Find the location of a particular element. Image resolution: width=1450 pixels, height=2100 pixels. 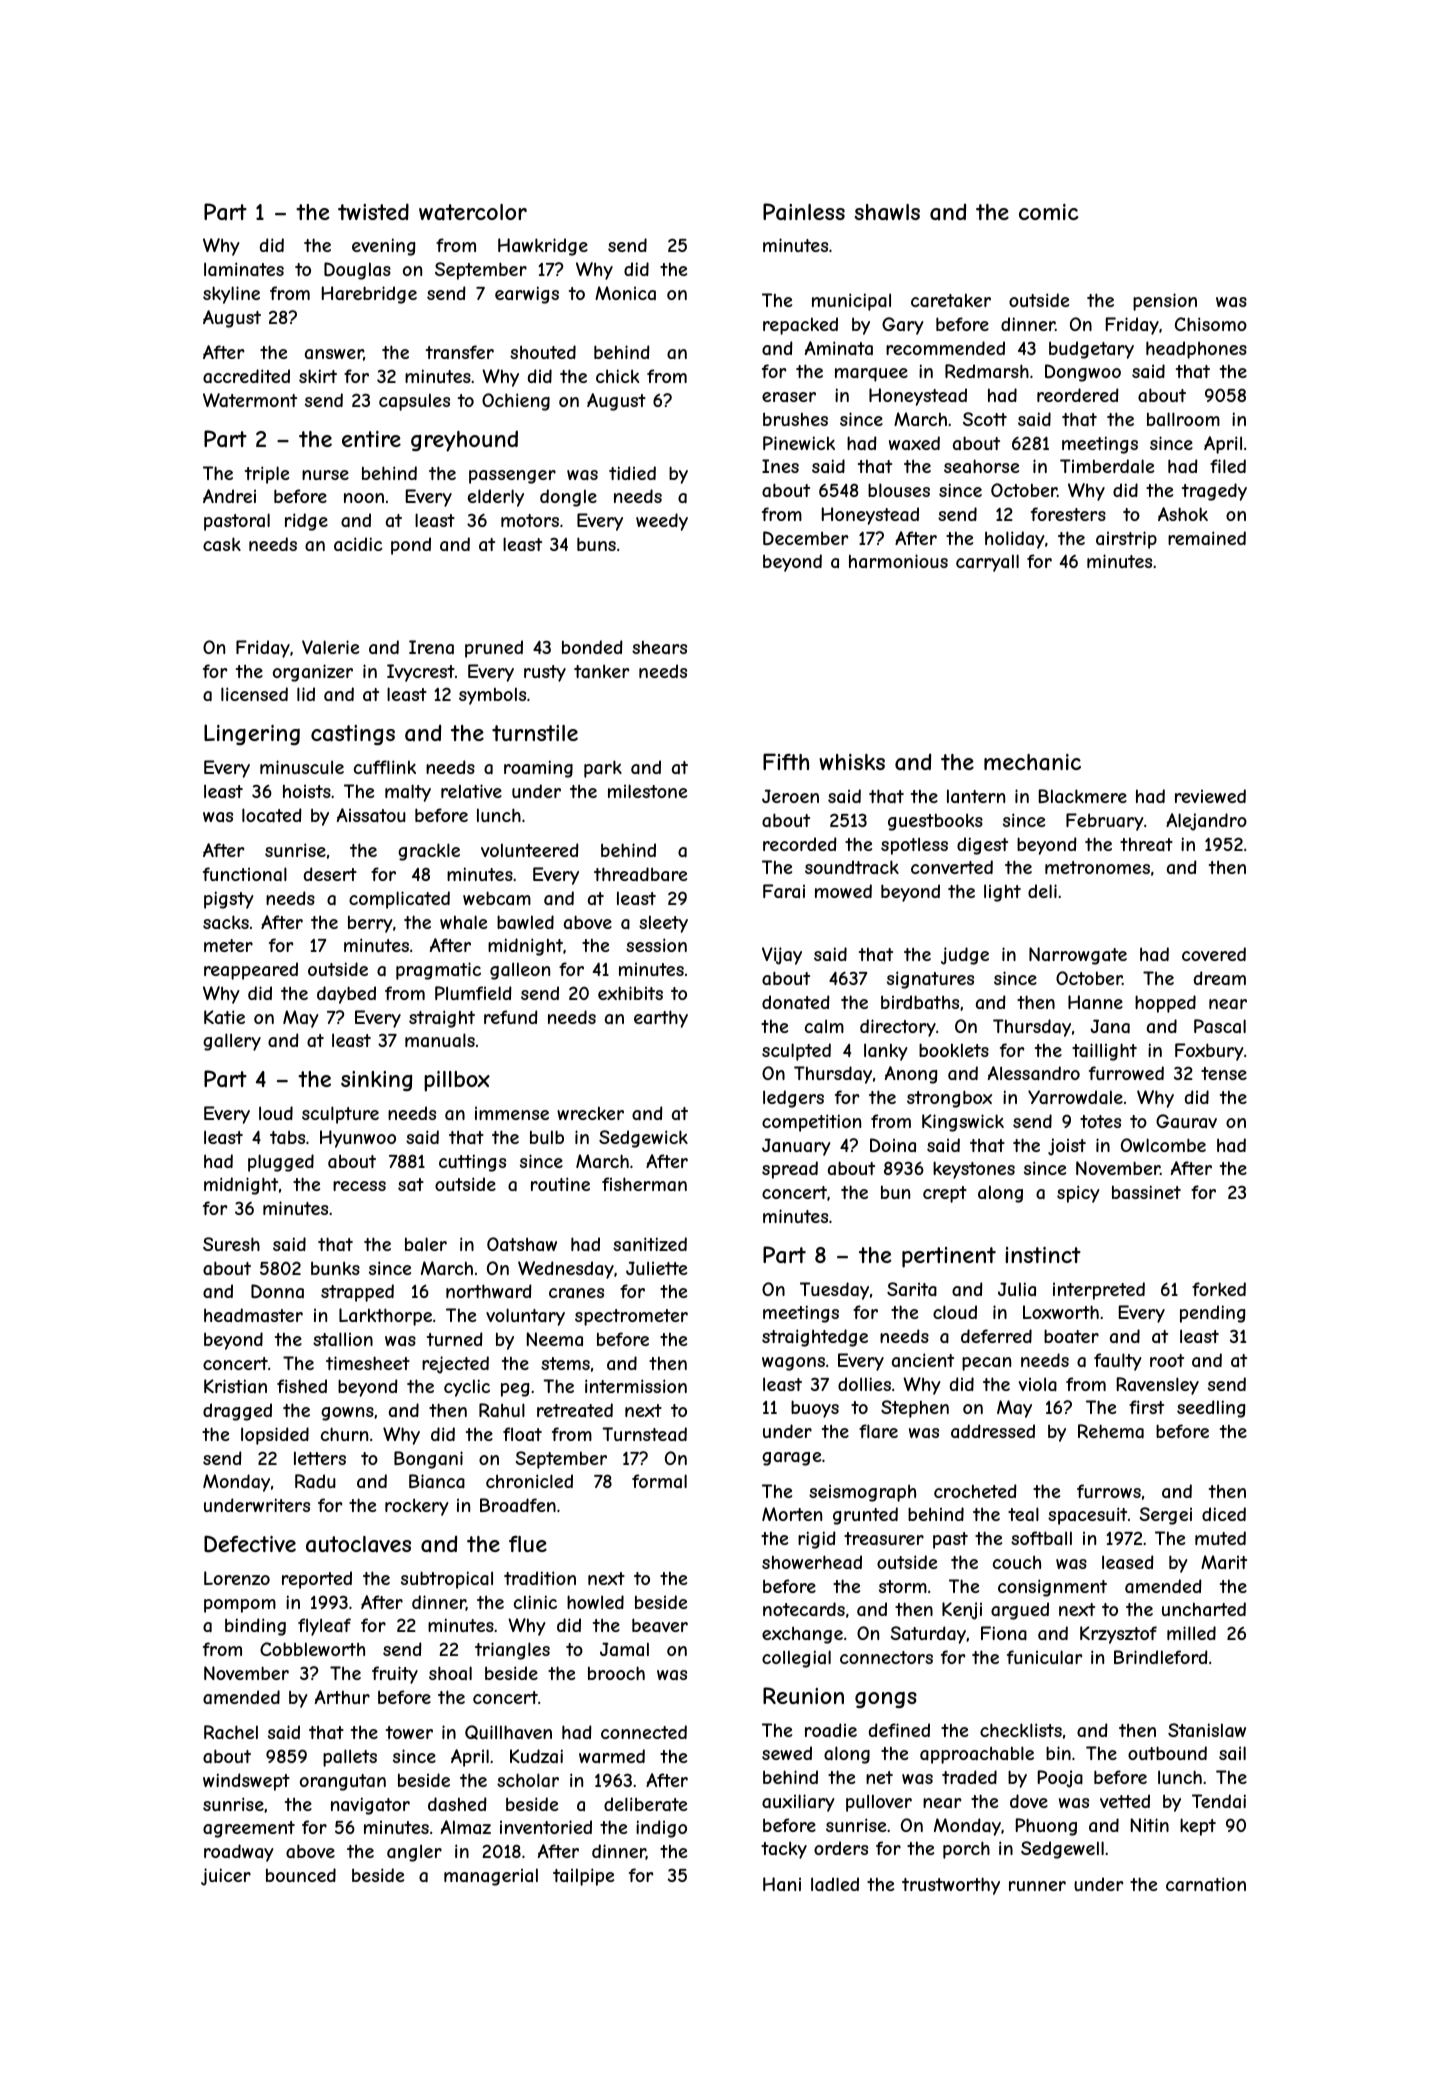

milestone is located at coordinates (647, 791).
